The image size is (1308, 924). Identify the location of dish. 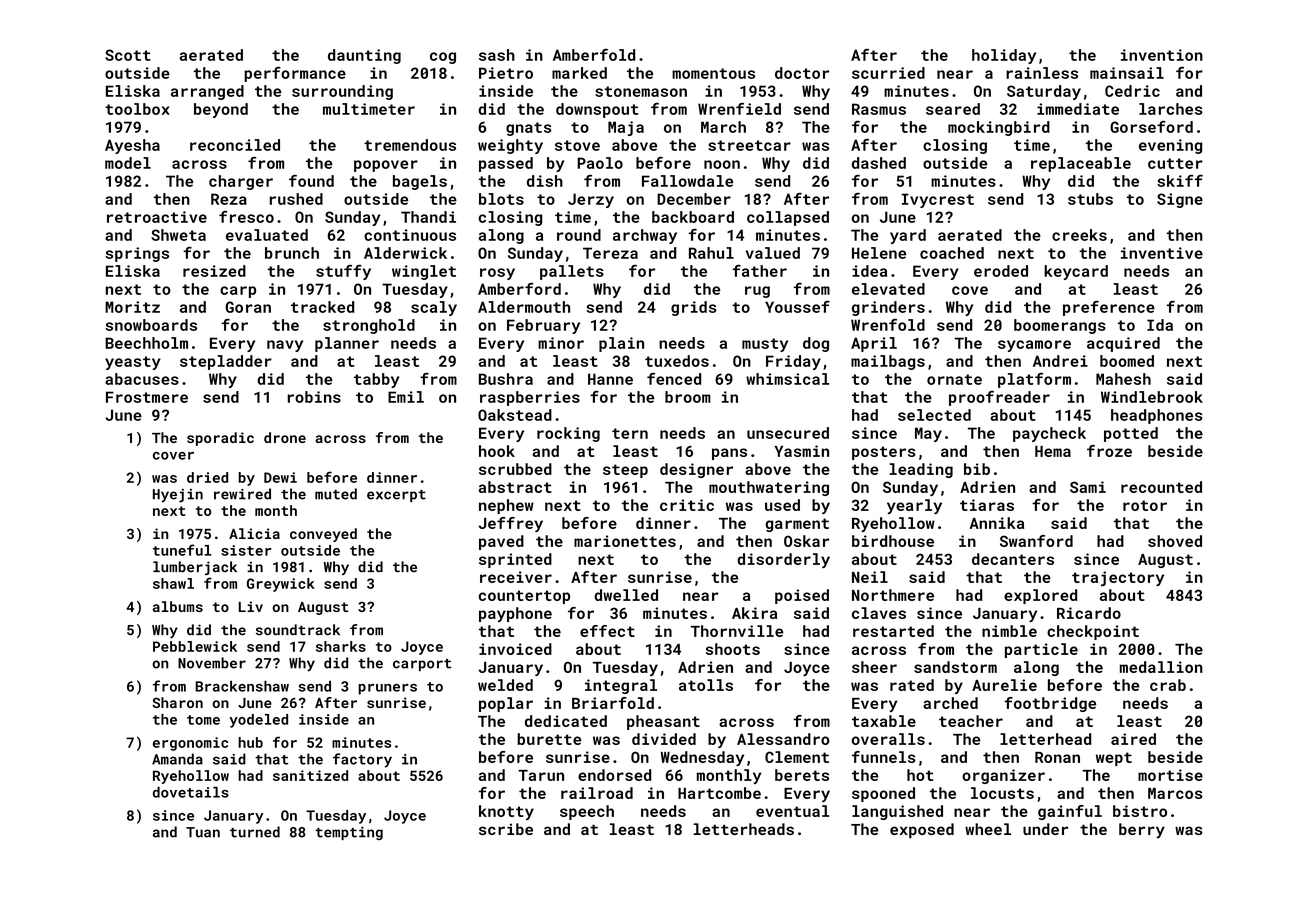
(545, 181).
